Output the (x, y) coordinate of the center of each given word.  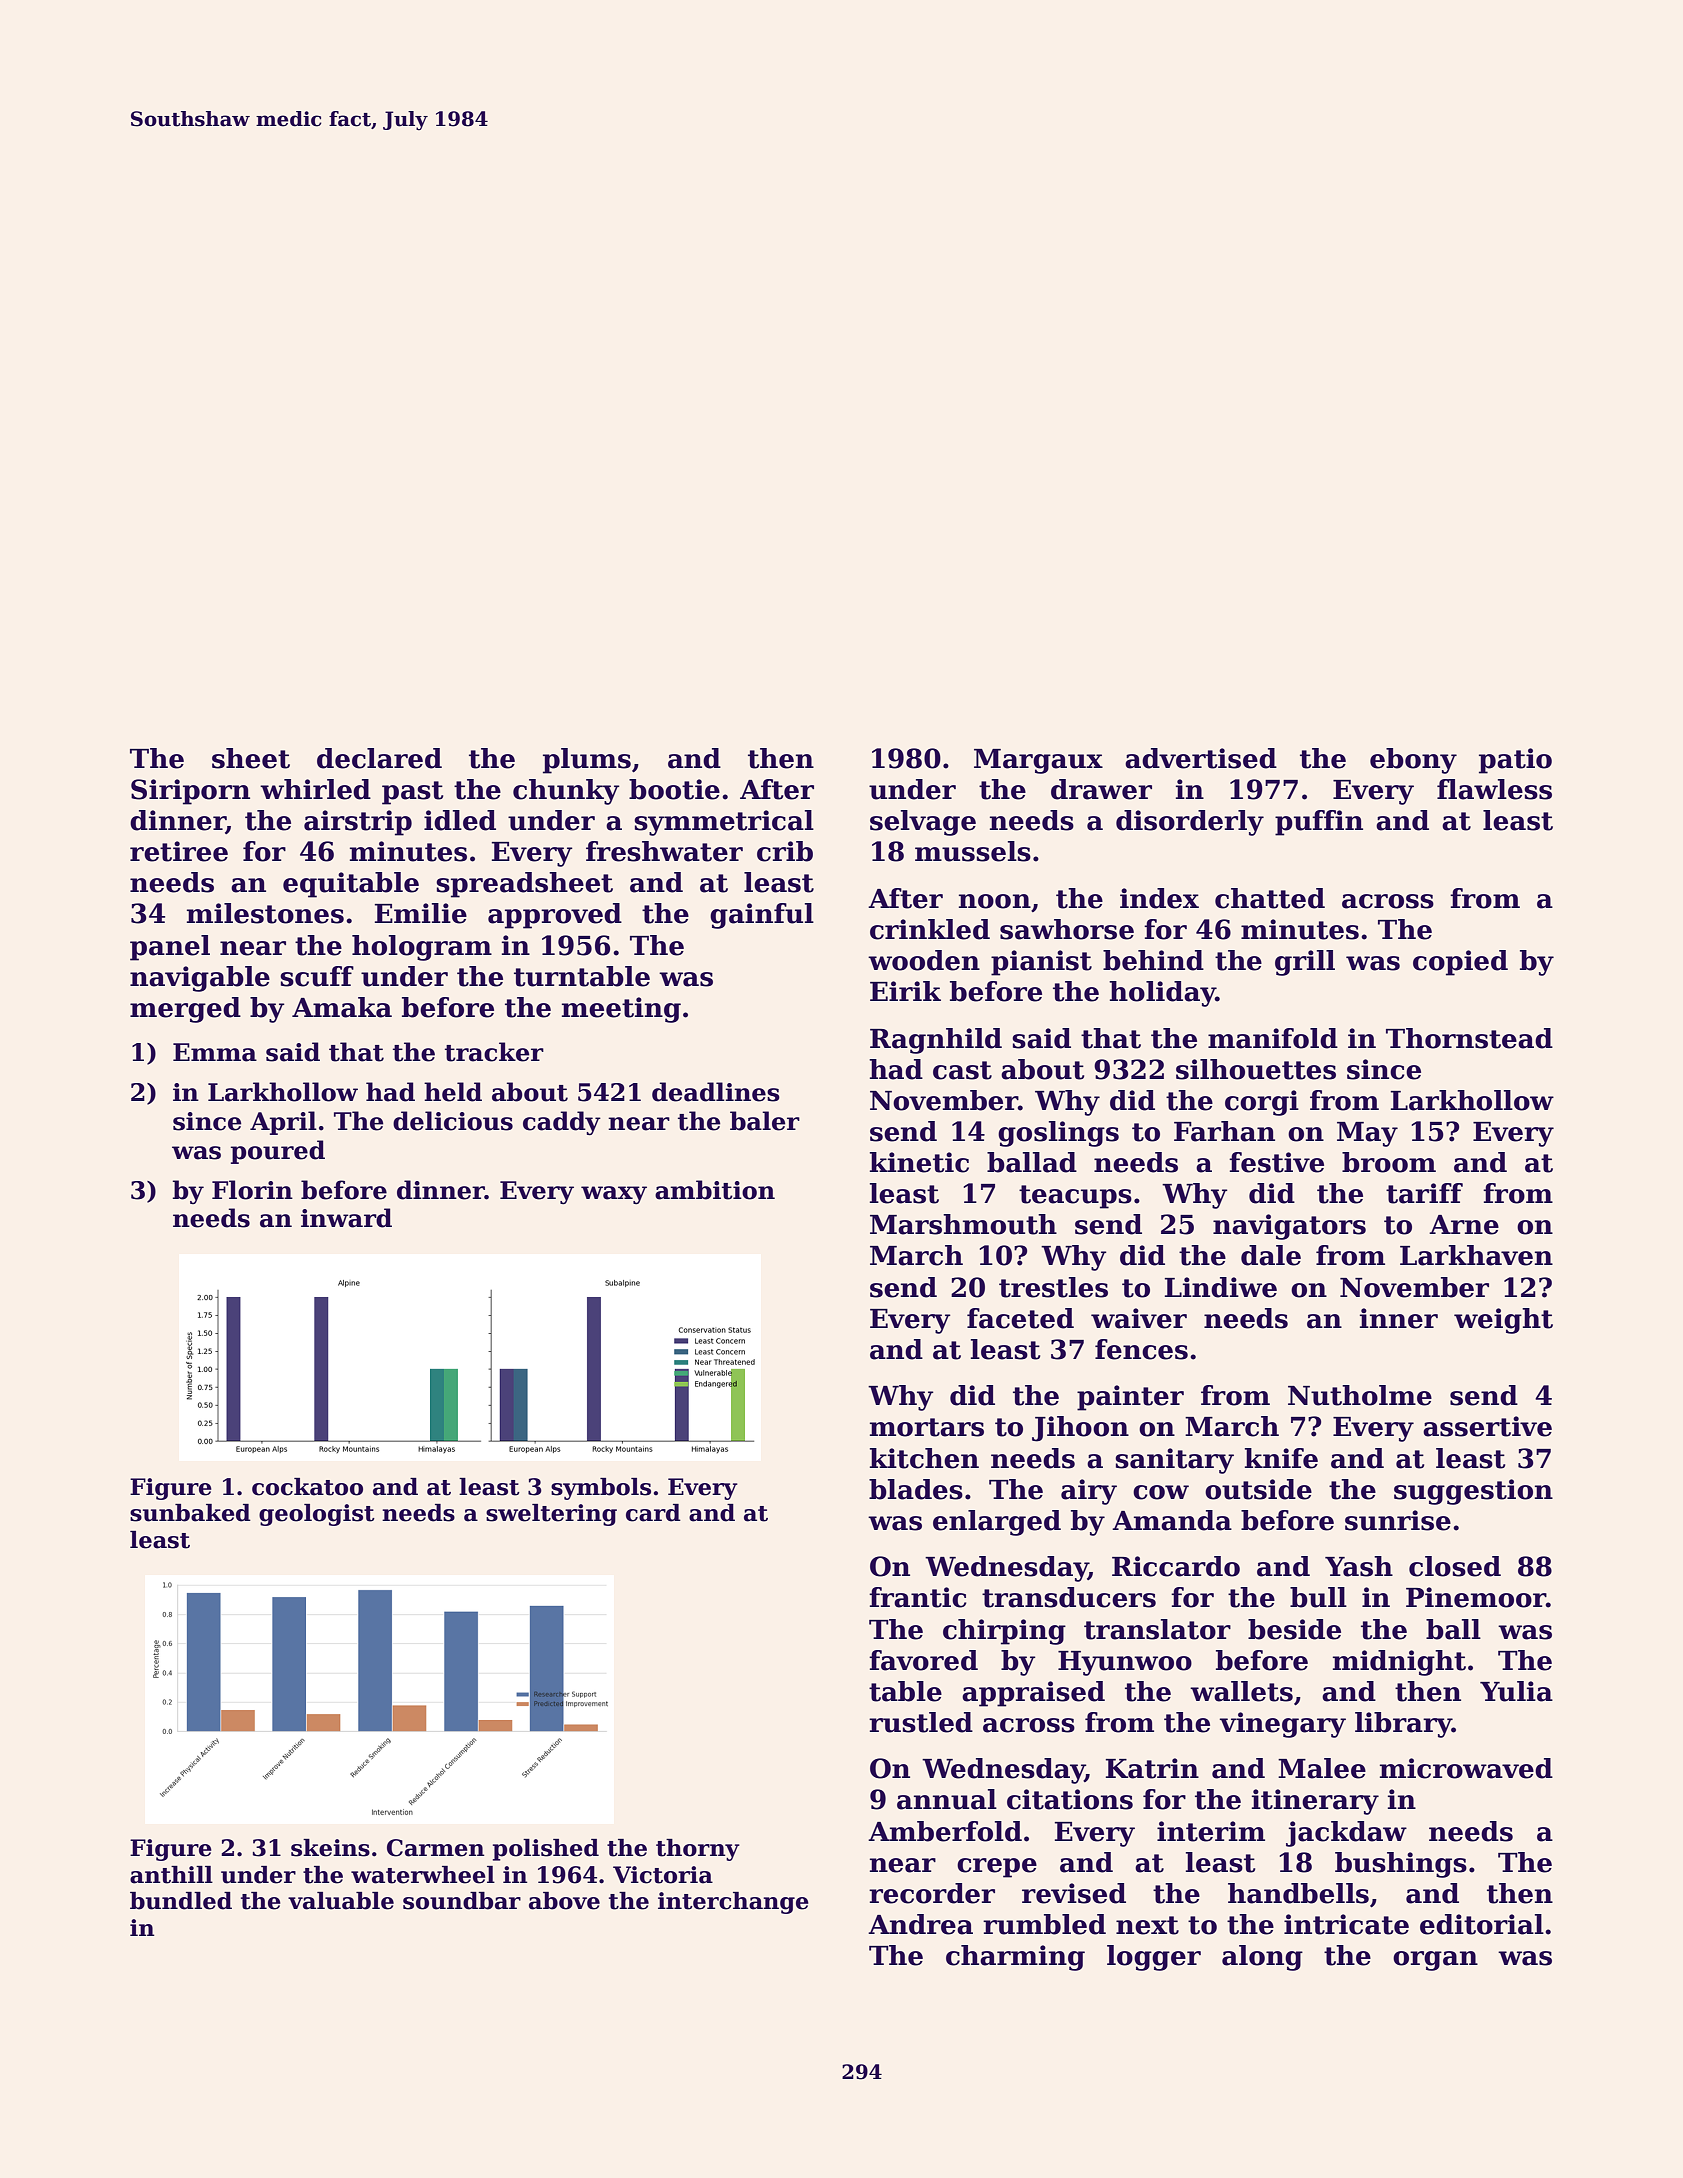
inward (346, 1218)
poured (278, 1152)
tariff (1424, 1193)
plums (587, 761)
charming (1015, 1958)
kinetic (919, 1162)
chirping (1004, 1632)
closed (1455, 1566)
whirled (315, 789)
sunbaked (190, 1513)
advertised (1201, 758)
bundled (181, 1901)
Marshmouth (963, 1224)
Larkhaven (1476, 1255)
